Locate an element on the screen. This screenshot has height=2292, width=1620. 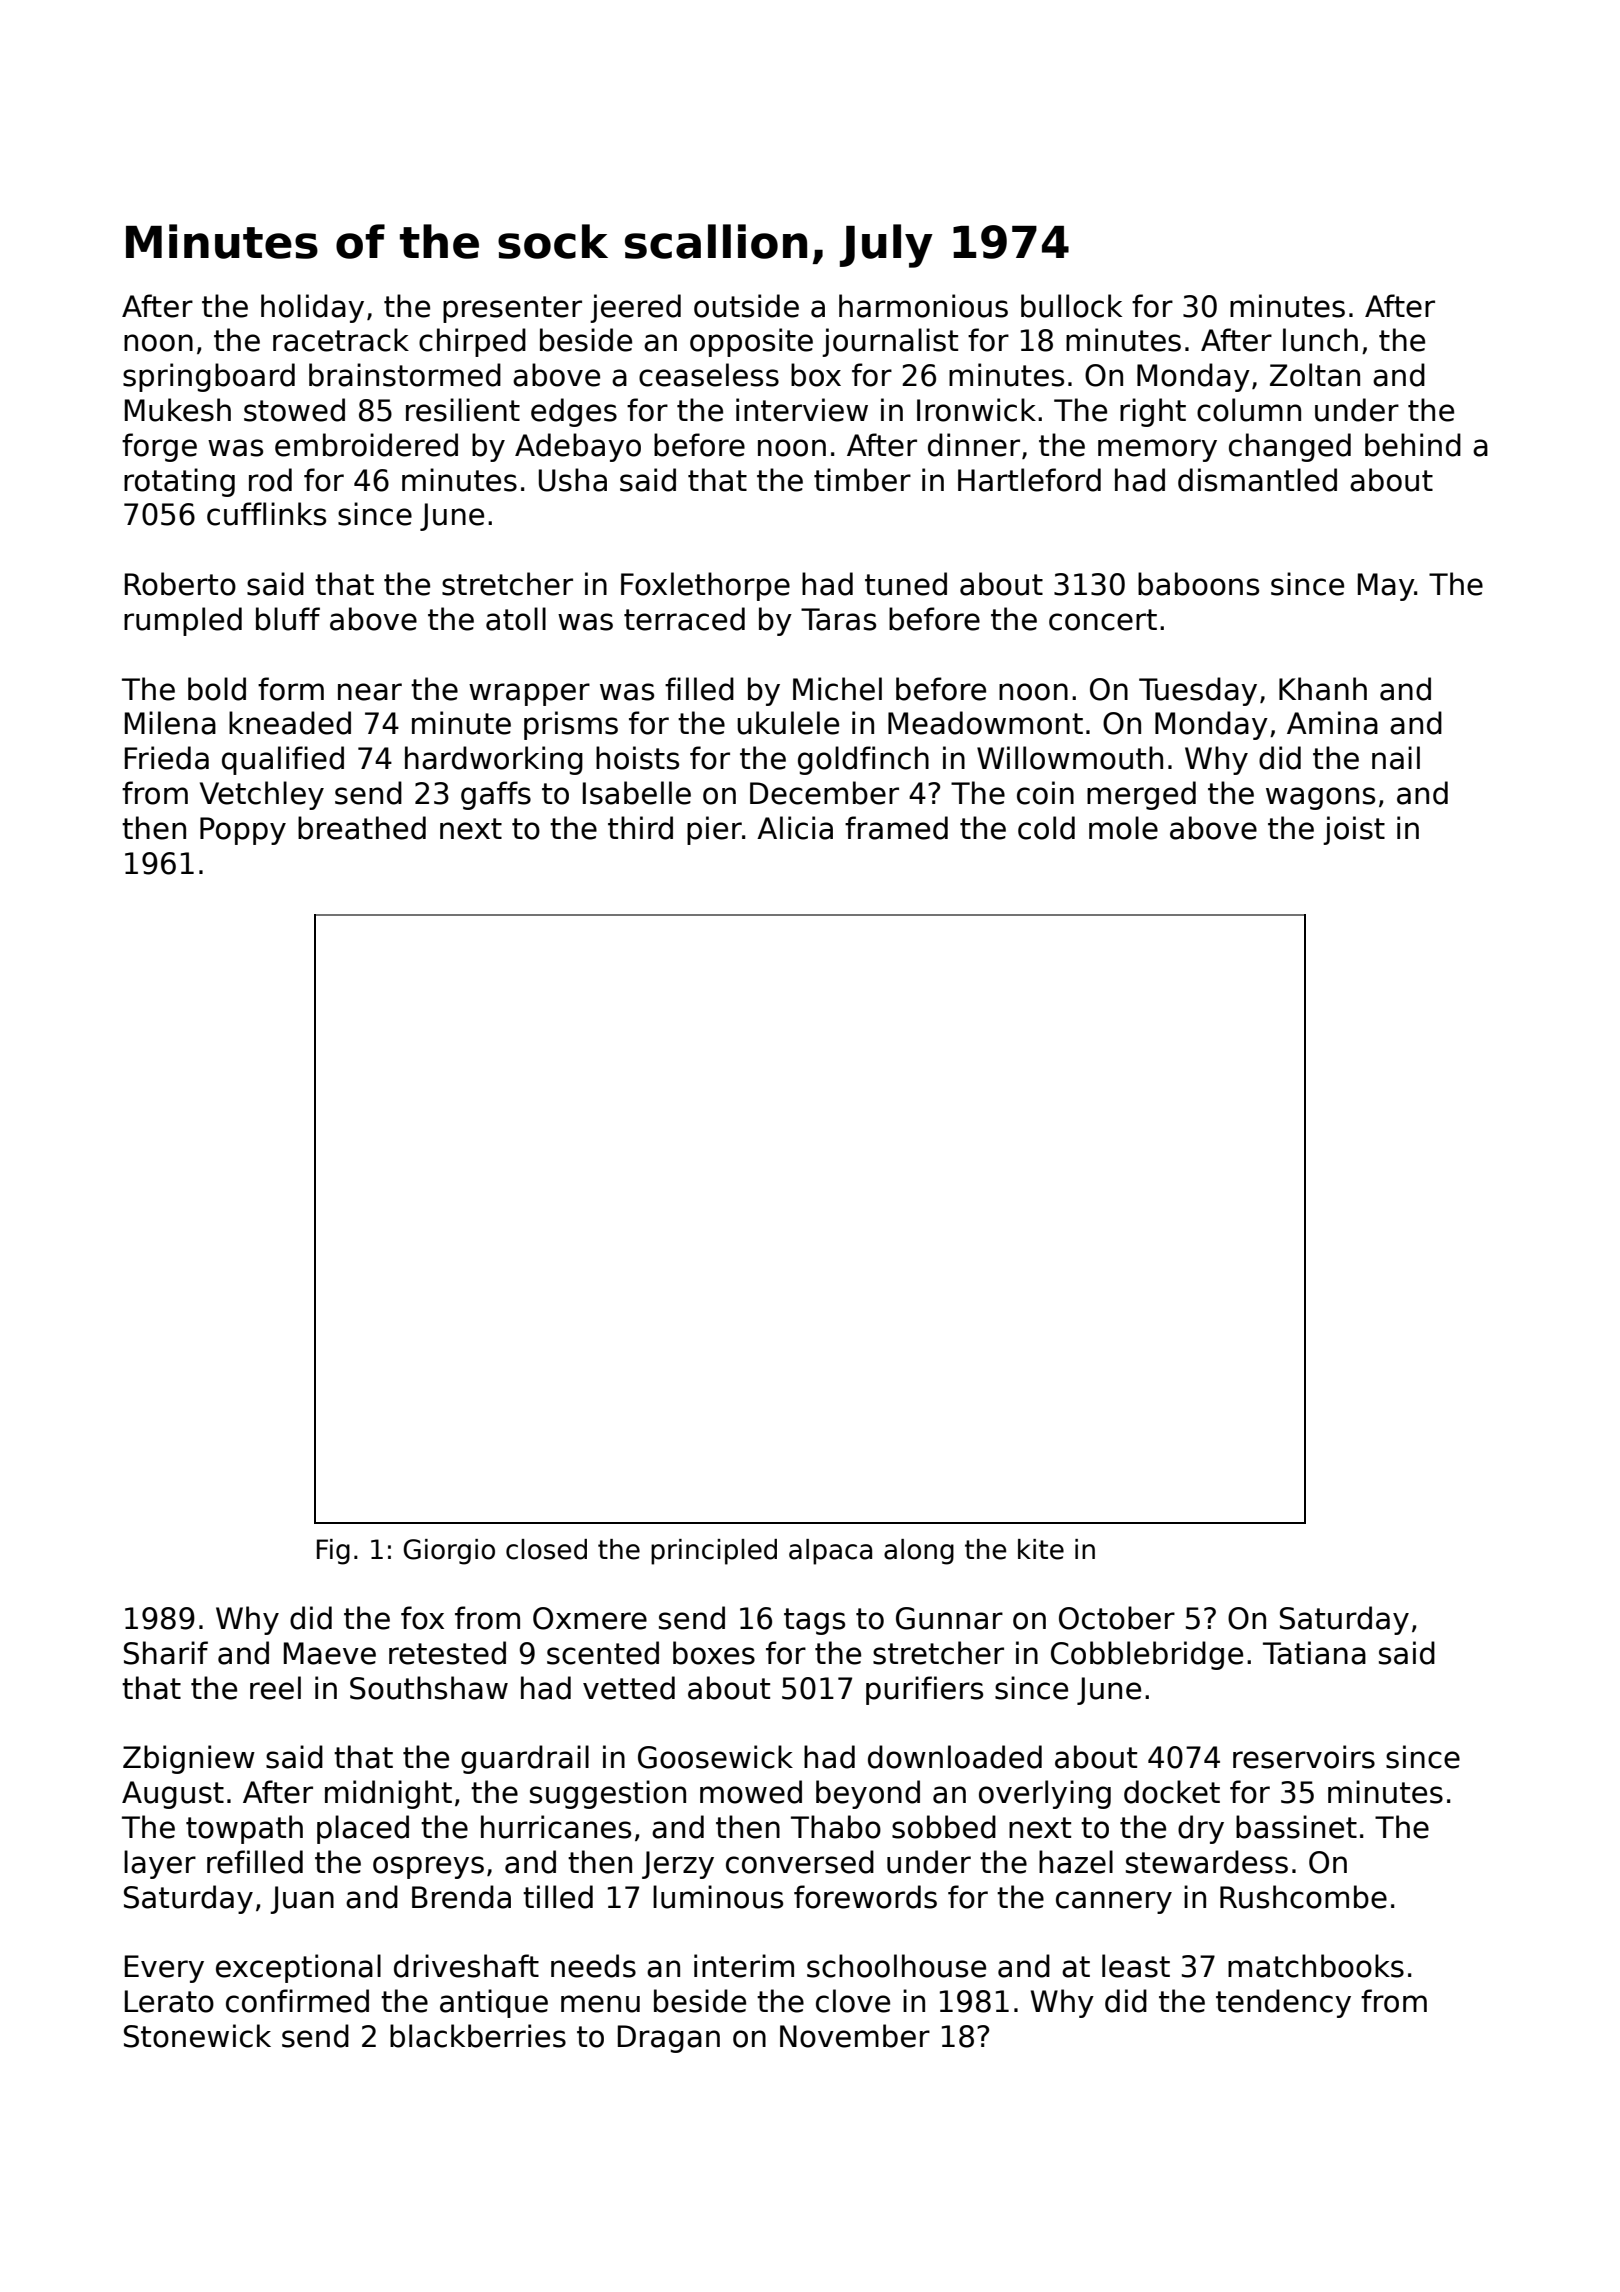
pier is located at coordinates (714, 830).
